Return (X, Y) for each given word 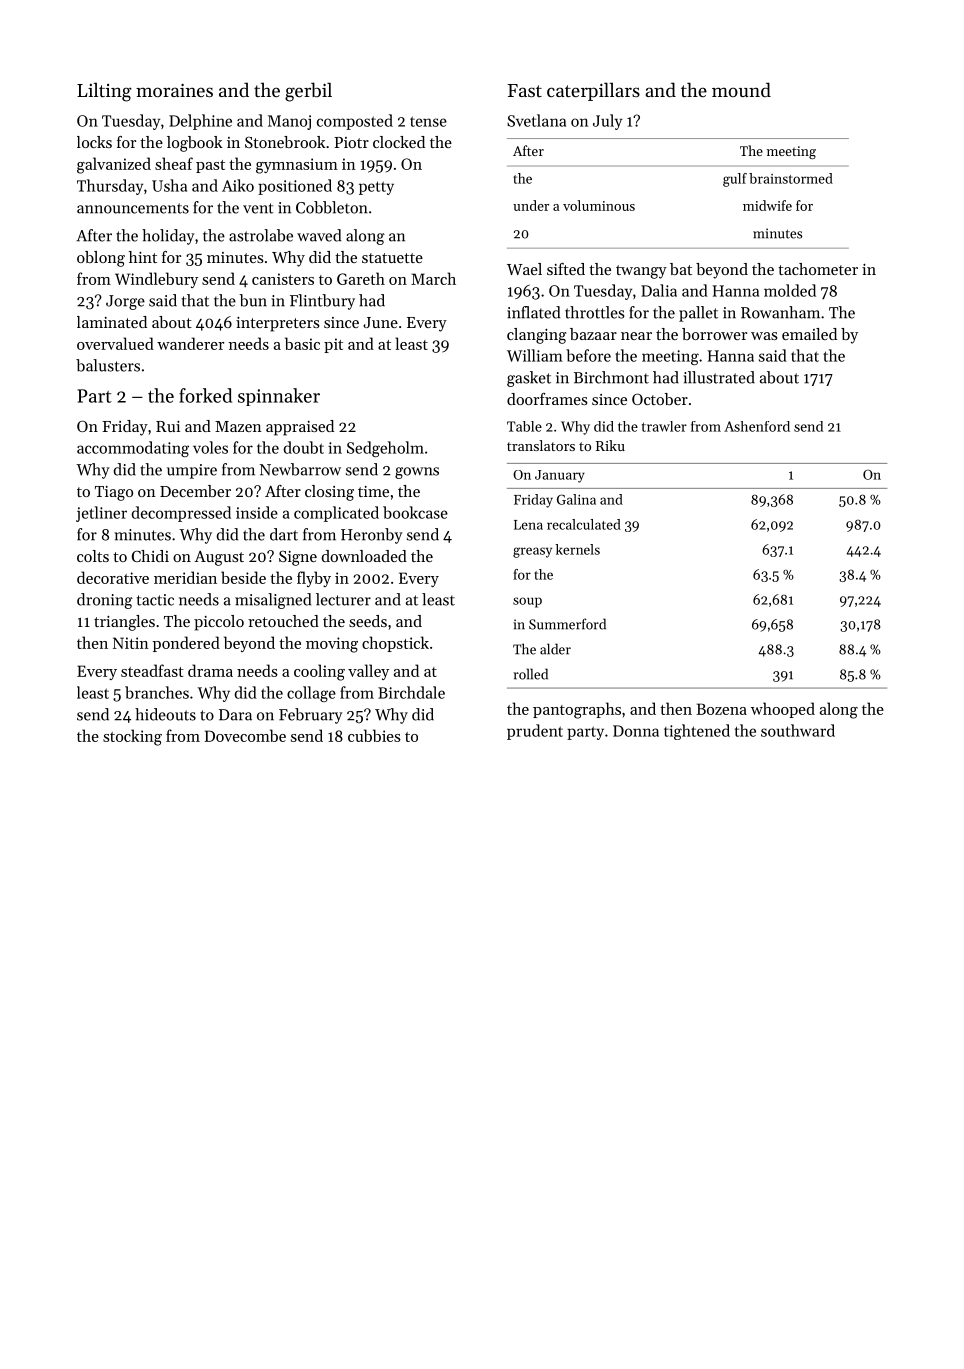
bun (253, 300)
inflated (533, 312)
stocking (132, 737)
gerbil (308, 92)
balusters (108, 365)
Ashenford (757, 426)
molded (790, 290)
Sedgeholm (385, 449)
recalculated (584, 524)
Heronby (372, 536)
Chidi (150, 556)
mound (741, 89)
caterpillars (593, 91)
